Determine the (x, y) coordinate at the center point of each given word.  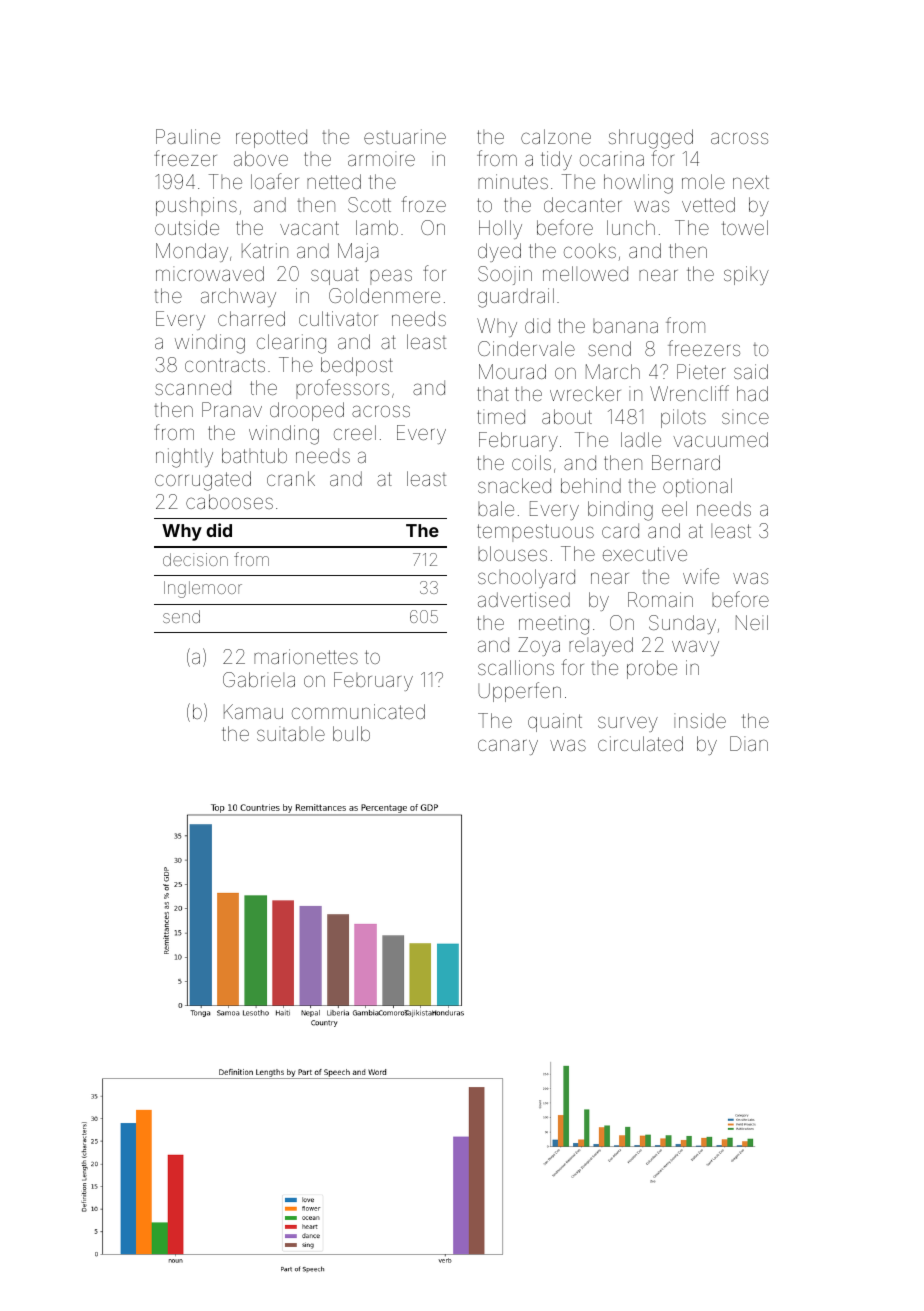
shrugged (651, 139)
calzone (556, 136)
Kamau (253, 711)
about (567, 416)
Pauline (188, 136)
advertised (524, 599)
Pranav (232, 409)
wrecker (585, 393)
